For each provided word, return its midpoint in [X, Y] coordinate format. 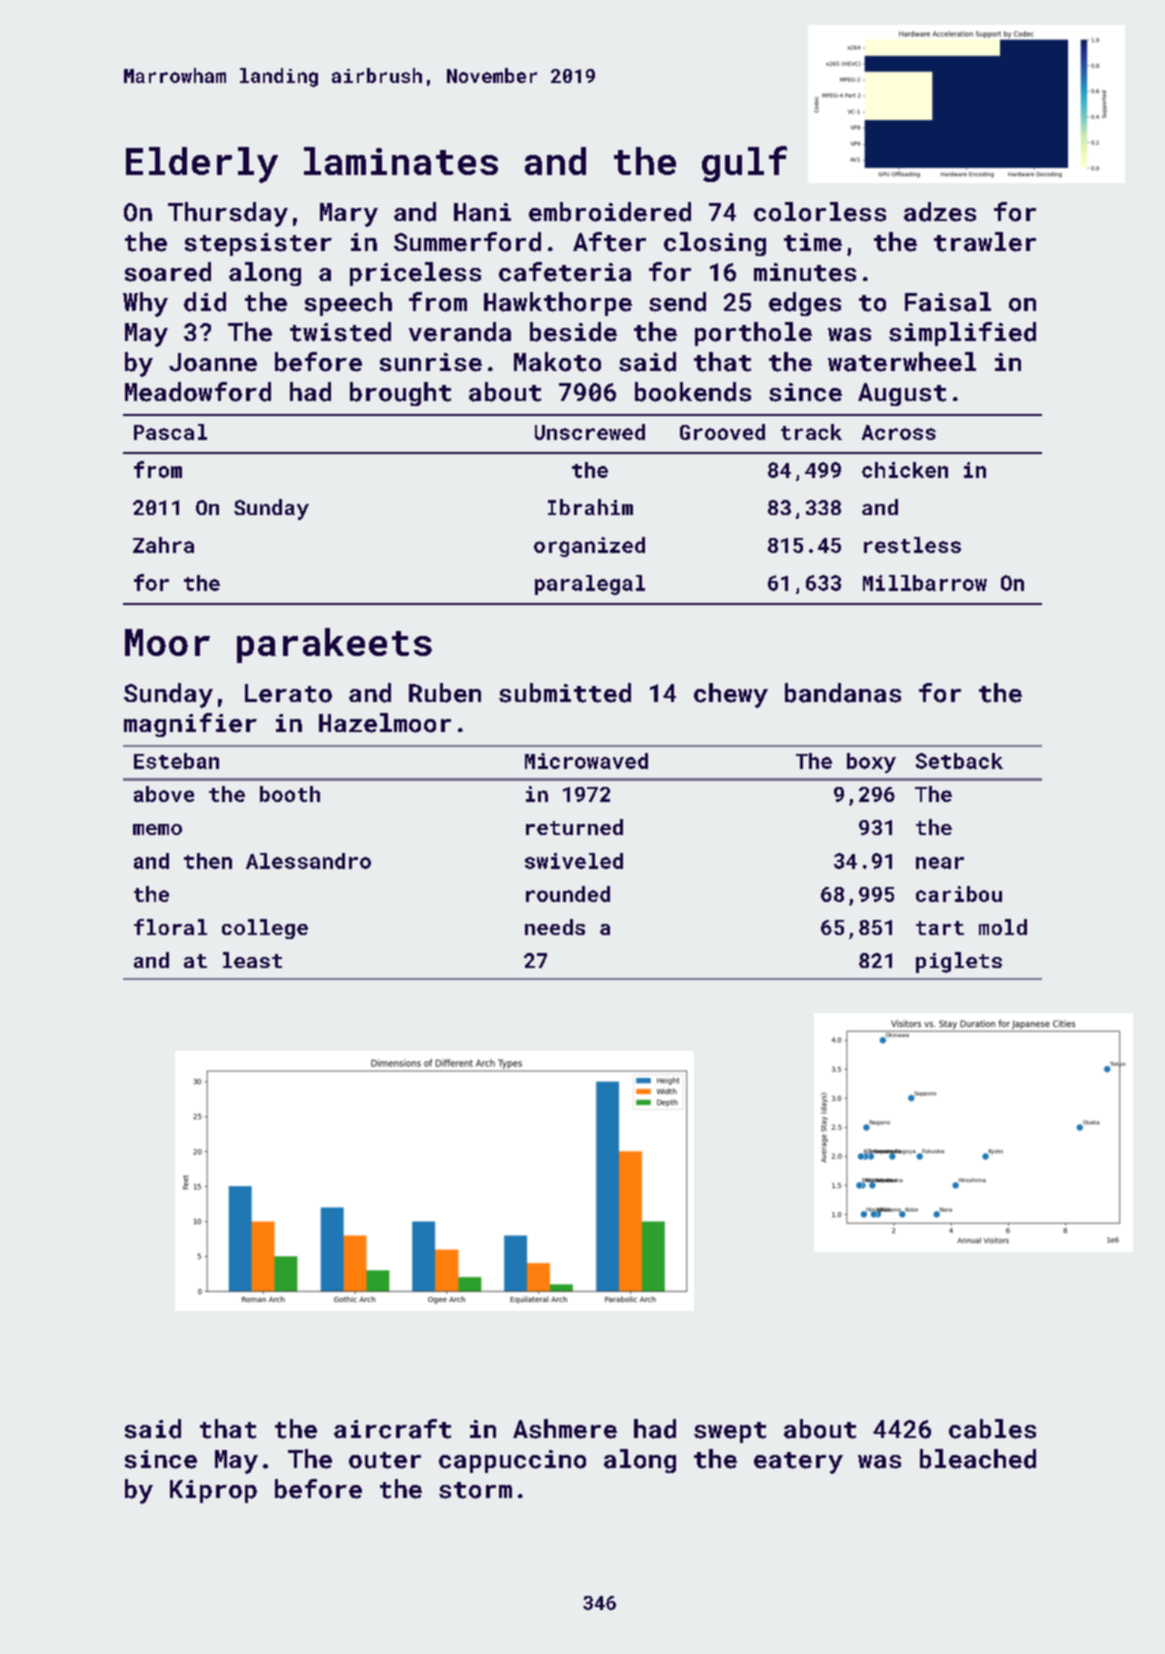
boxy [871, 763]
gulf [744, 164]
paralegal [590, 585]
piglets [959, 962]
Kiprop [213, 1491]
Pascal [170, 432]
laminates [401, 161]
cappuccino [512, 1461]
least [252, 960]
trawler [985, 242]
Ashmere [565, 1429]
